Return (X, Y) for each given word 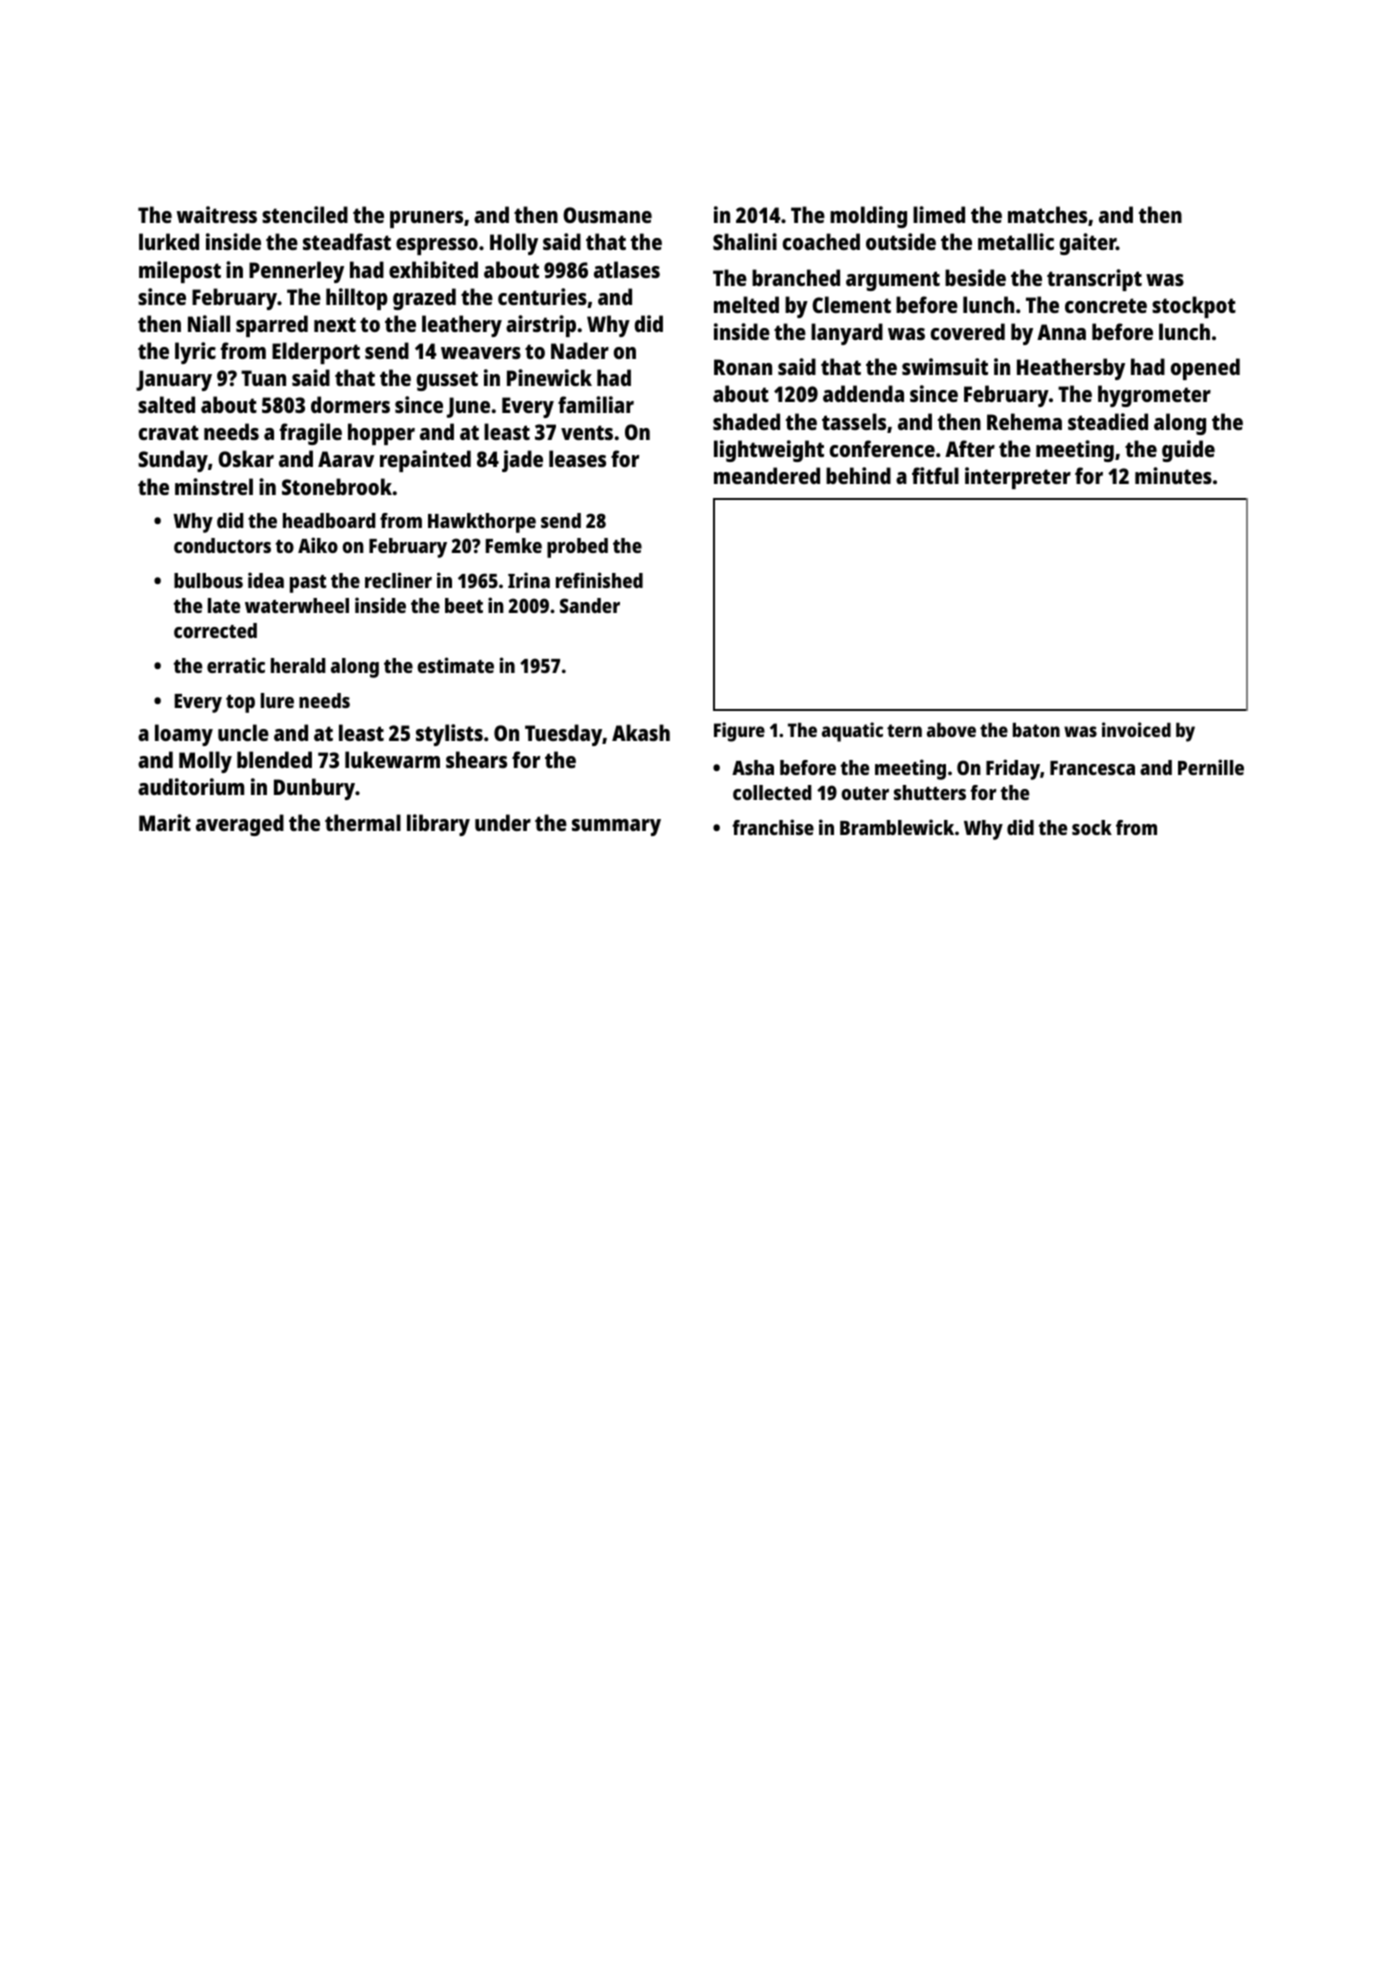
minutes (1173, 475)
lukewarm (392, 759)
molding (868, 217)
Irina (529, 580)
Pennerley (296, 272)
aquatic (852, 732)
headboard (329, 520)
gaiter (1088, 244)
